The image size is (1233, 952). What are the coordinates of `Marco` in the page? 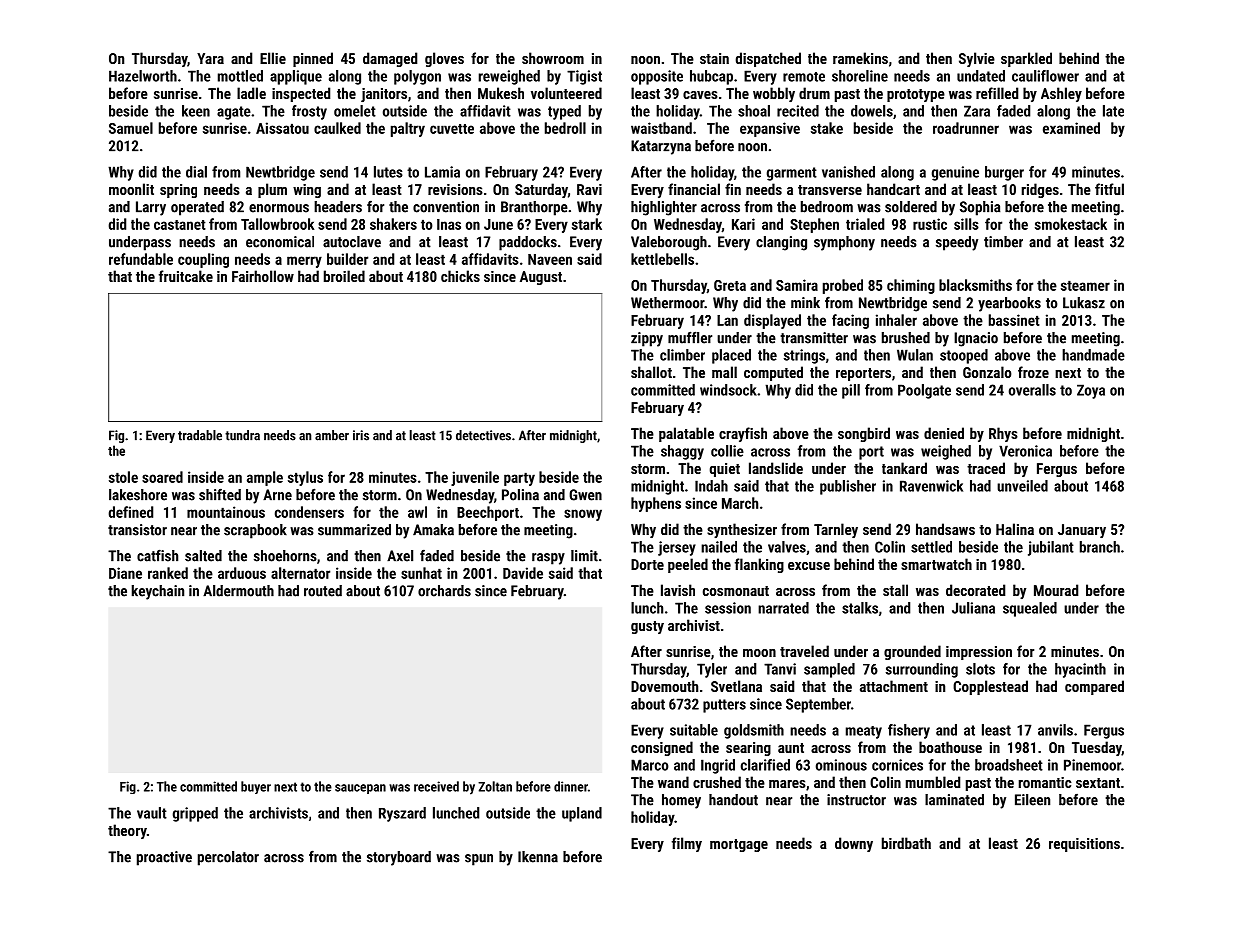 It's located at (650, 765).
